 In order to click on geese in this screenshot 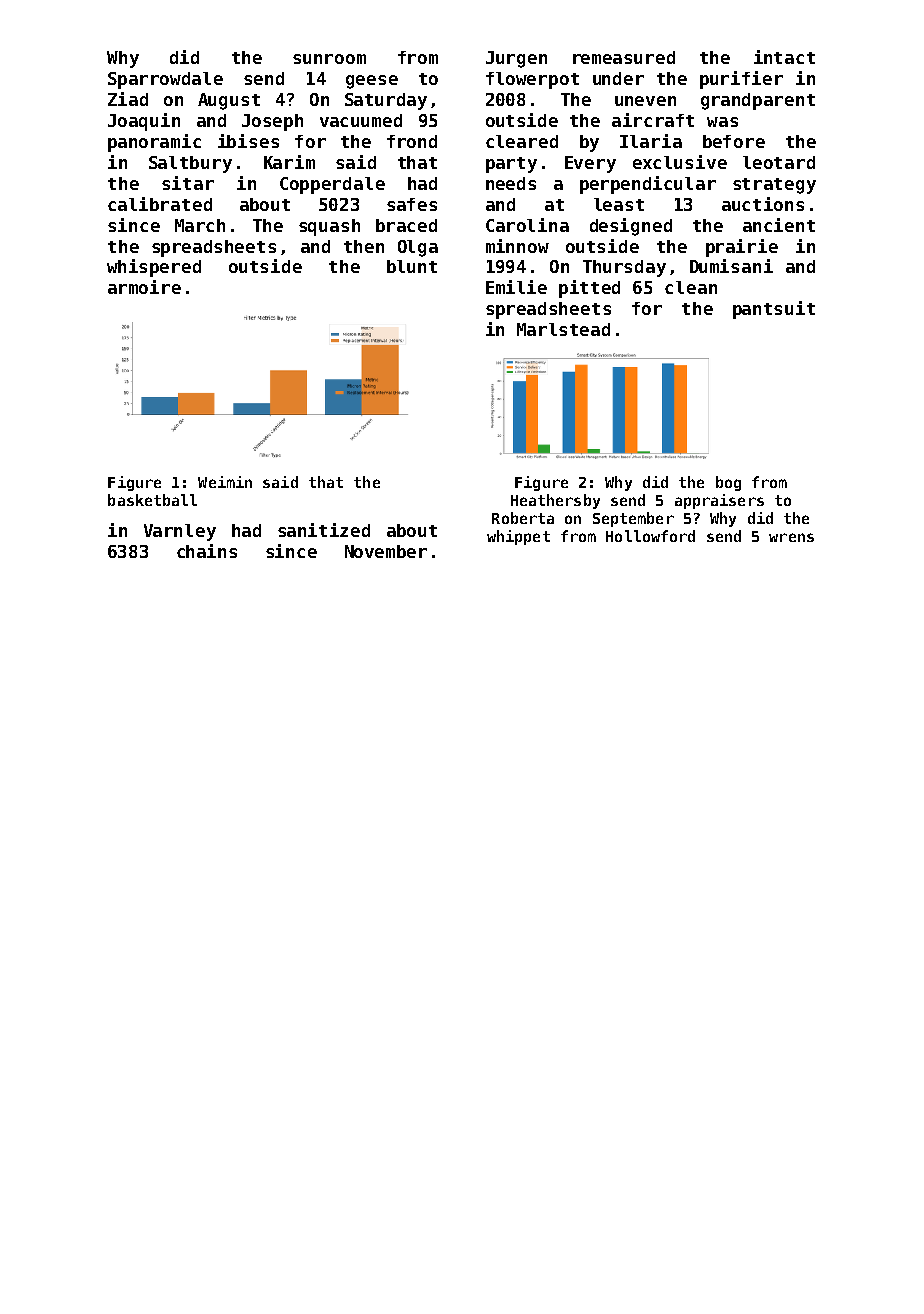, I will do `click(372, 82)`.
